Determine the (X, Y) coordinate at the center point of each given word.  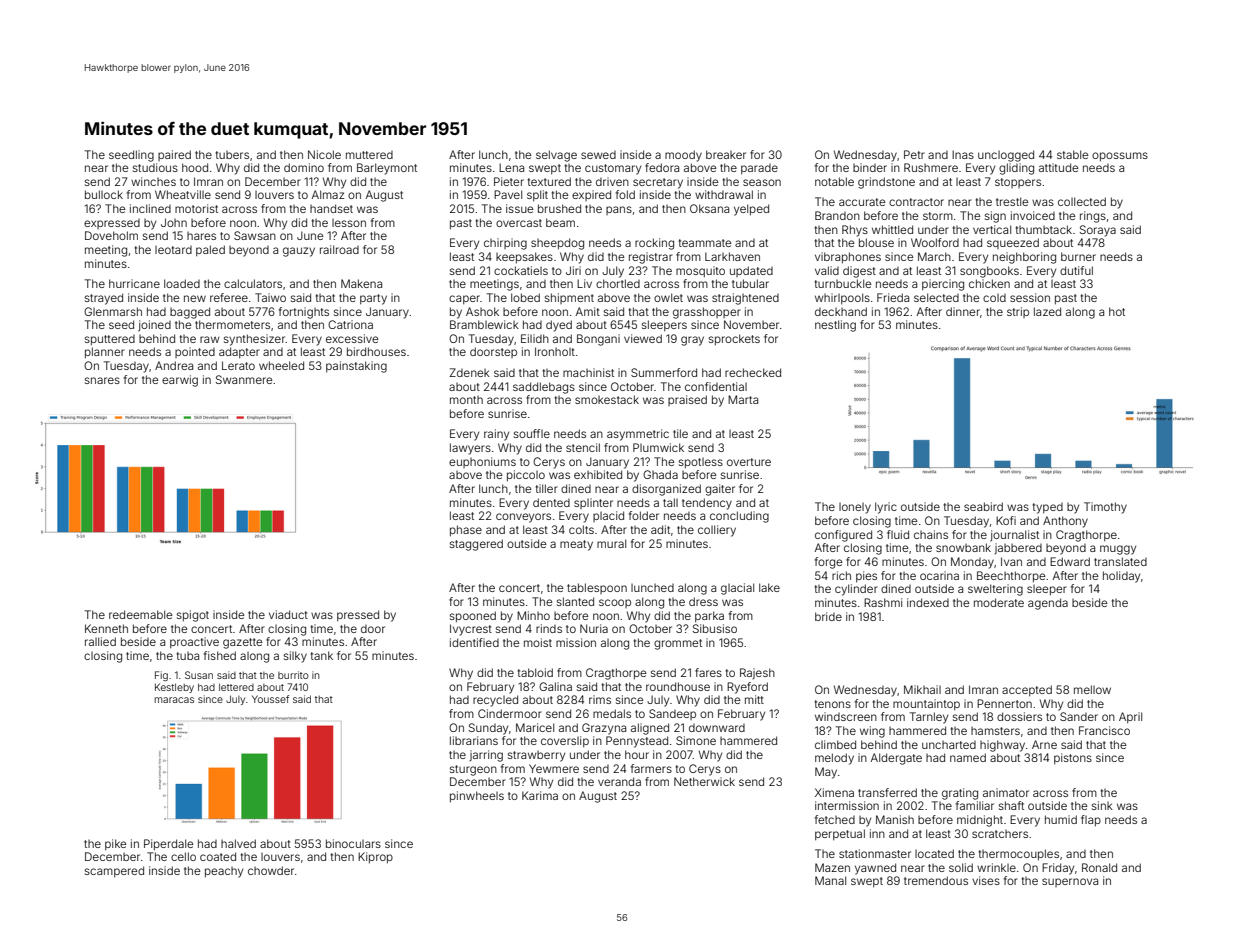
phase (466, 531)
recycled (495, 701)
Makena (361, 283)
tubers (232, 155)
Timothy (1105, 508)
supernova (1070, 882)
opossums (1120, 157)
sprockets (734, 340)
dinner (963, 311)
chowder (271, 870)
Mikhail (922, 689)
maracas (174, 700)
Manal (830, 880)
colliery (717, 531)
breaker (726, 154)
